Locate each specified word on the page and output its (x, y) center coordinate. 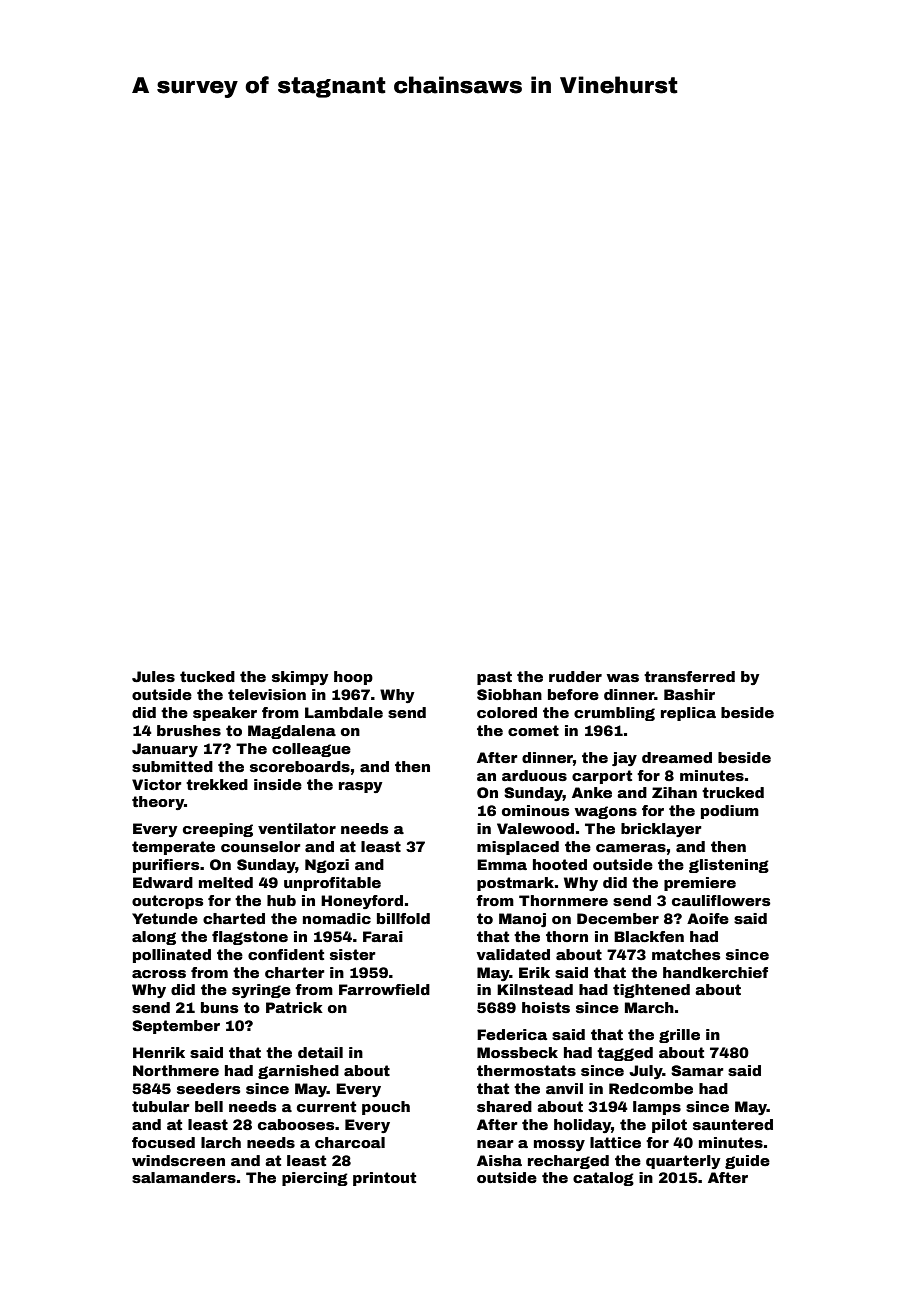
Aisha (499, 1160)
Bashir (689, 694)
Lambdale (344, 712)
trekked (217, 784)
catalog (603, 1179)
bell (209, 1106)
